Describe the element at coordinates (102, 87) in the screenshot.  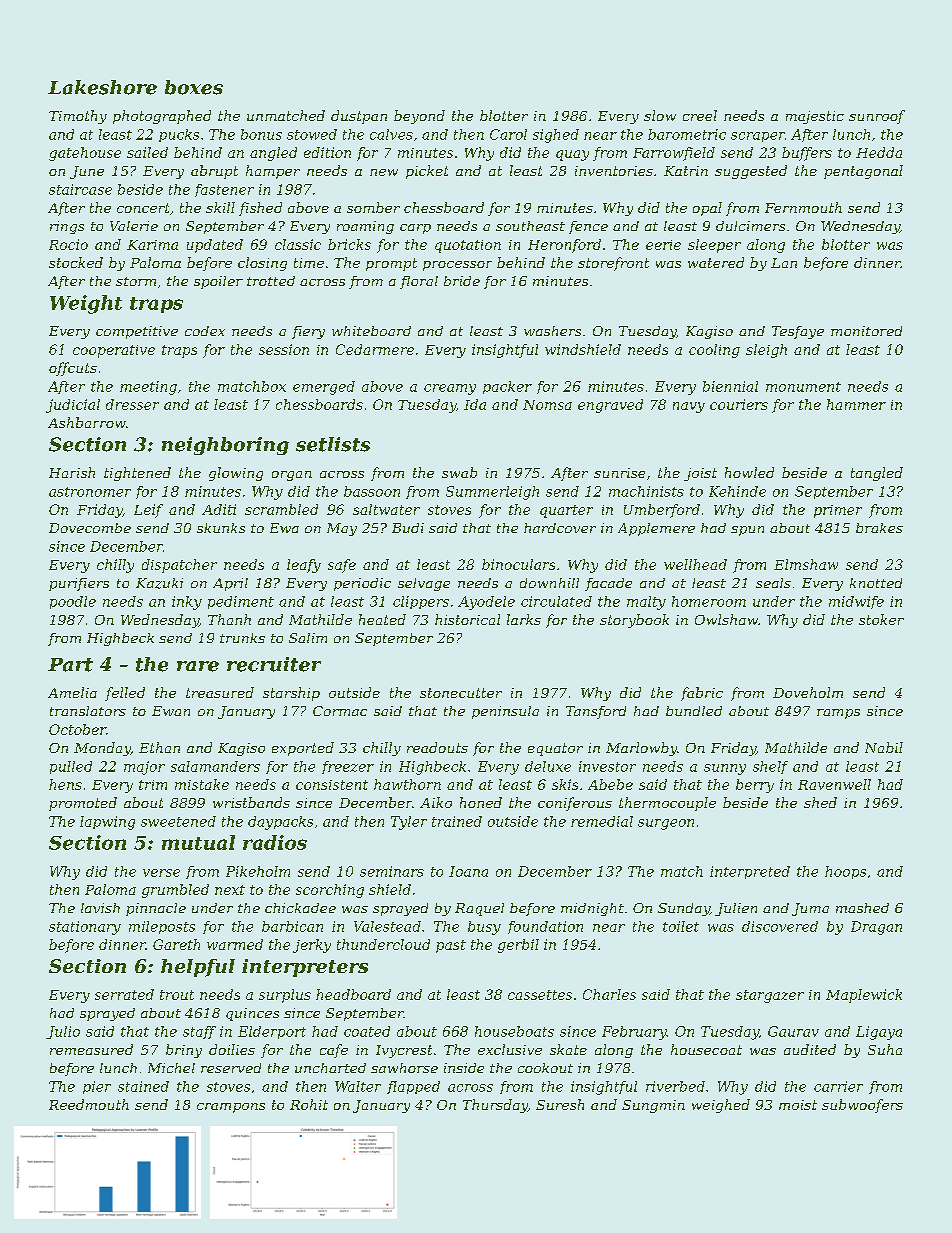
I see `Lakeshore` at that location.
